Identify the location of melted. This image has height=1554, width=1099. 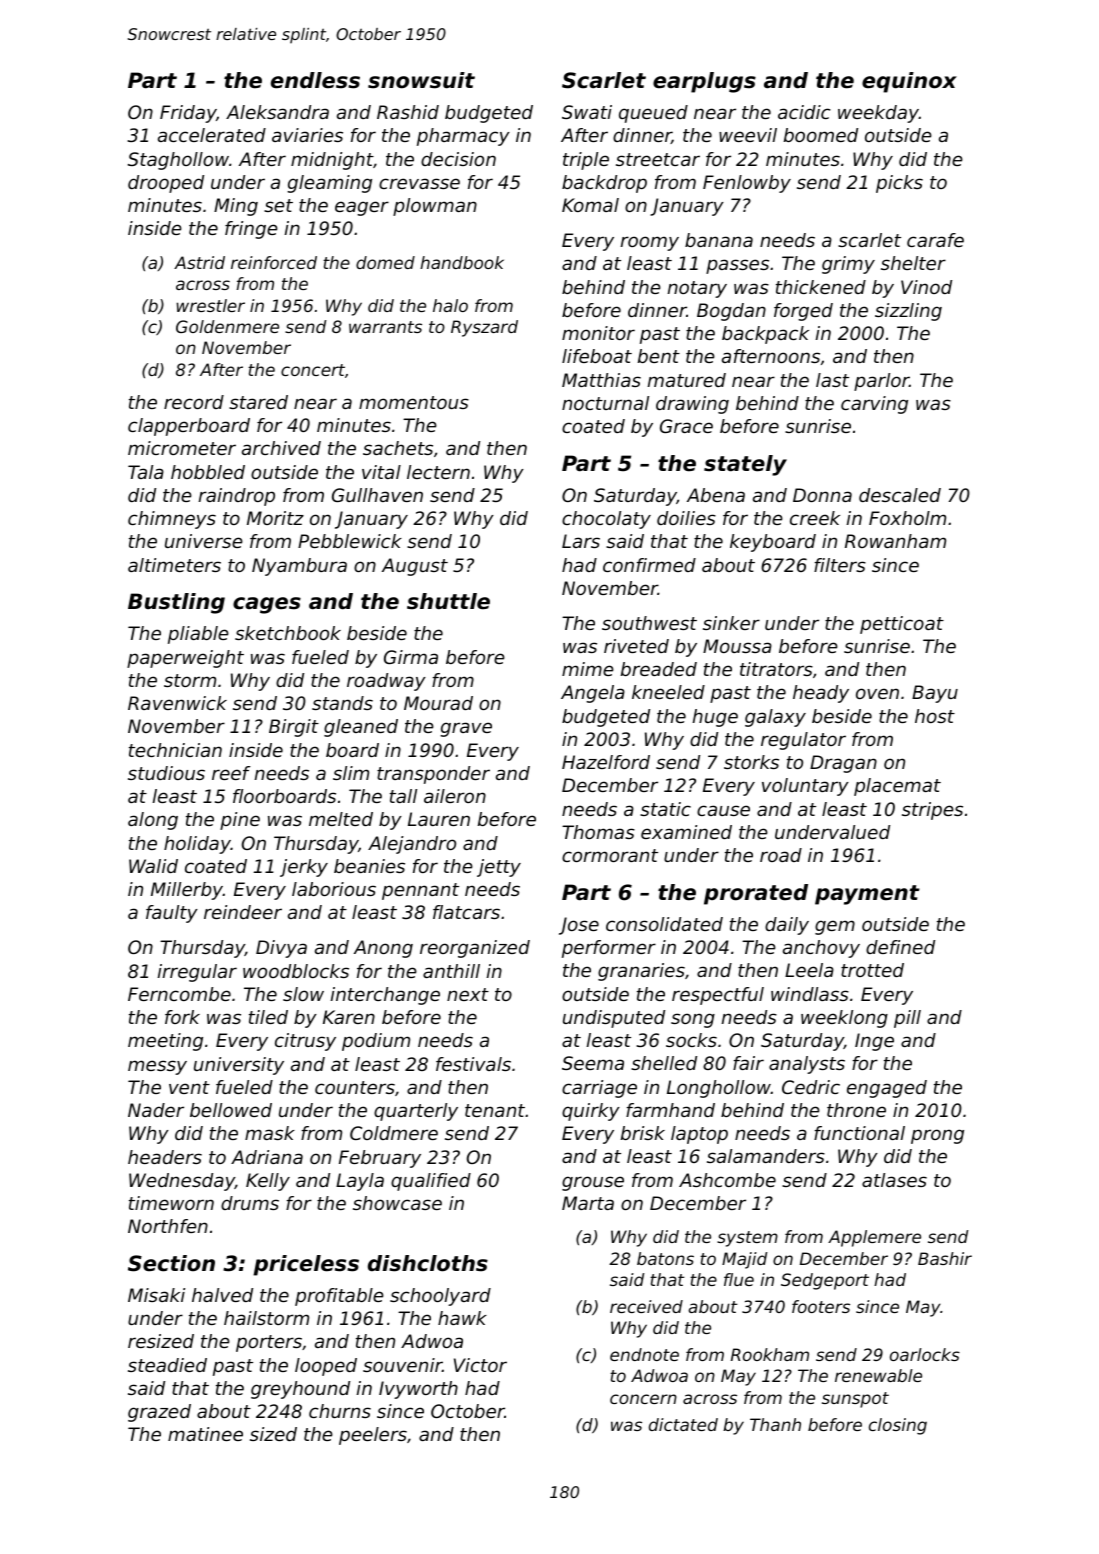
(341, 819).
